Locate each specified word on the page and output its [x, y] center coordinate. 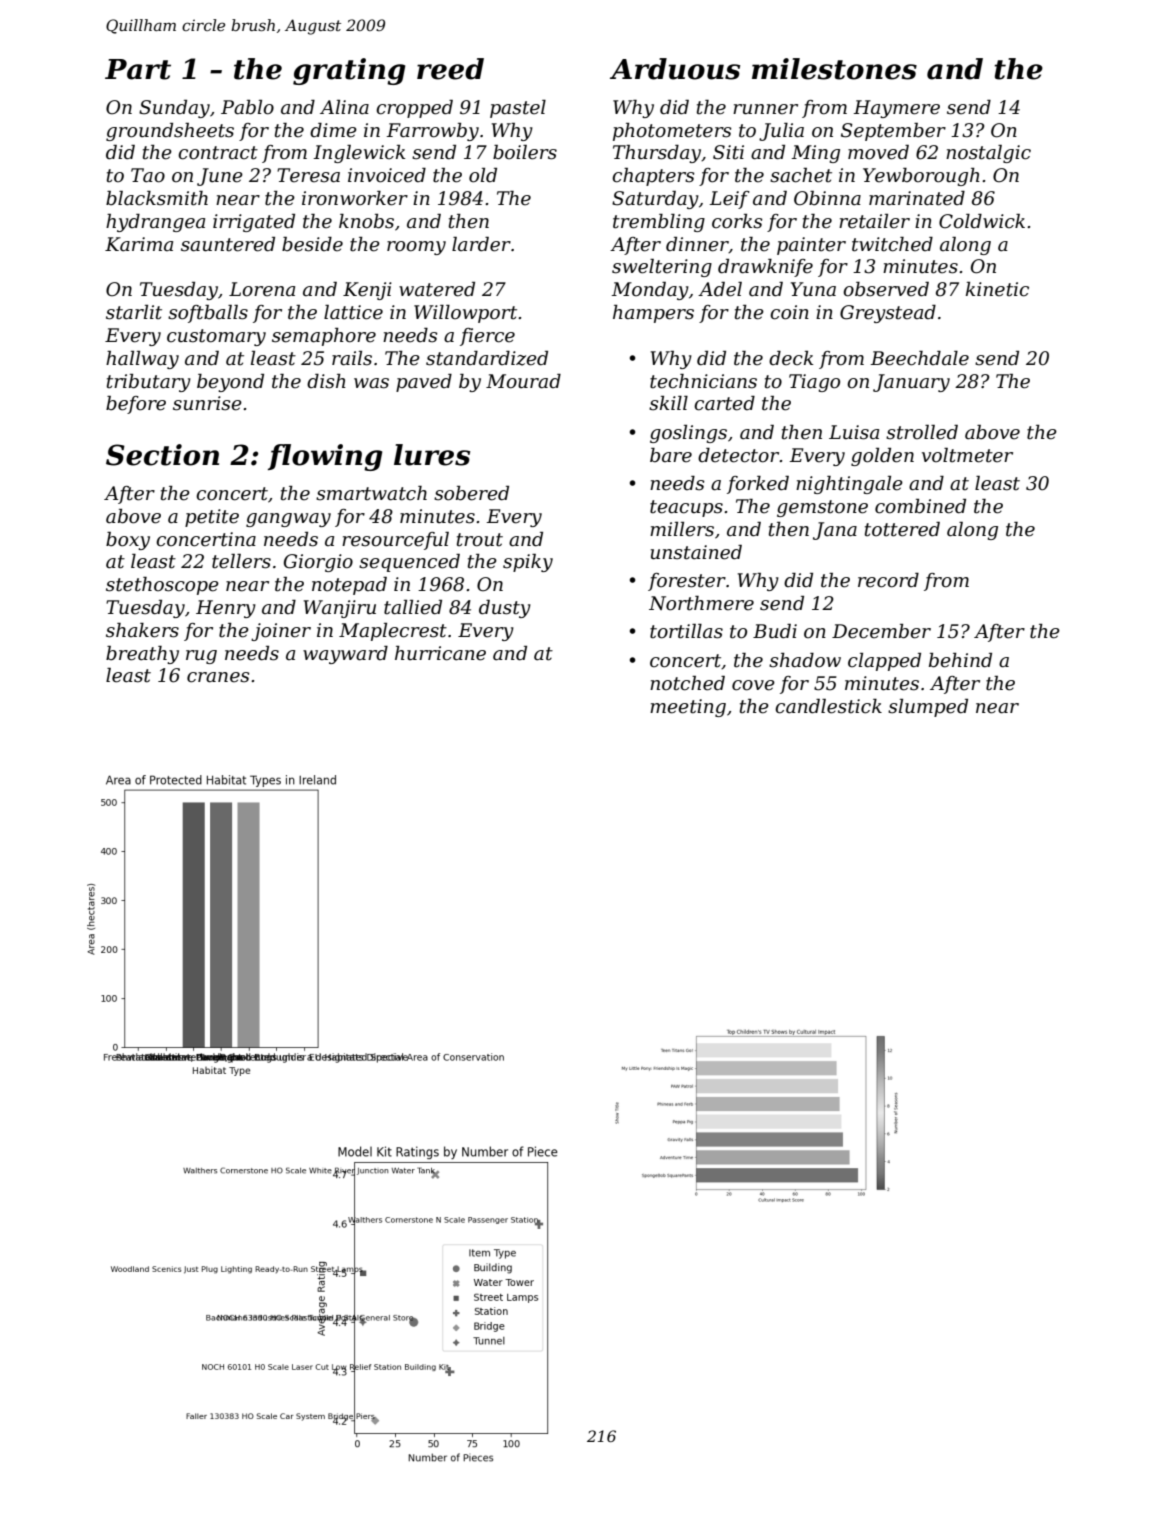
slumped [928, 708]
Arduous [675, 69]
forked [758, 485]
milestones [834, 69]
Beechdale [919, 358]
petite [212, 518]
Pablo [247, 107]
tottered [902, 529]
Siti [728, 152]
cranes [218, 677]
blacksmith [157, 198]
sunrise [207, 403]
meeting [688, 708]
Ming [815, 154]
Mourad [523, 381]
